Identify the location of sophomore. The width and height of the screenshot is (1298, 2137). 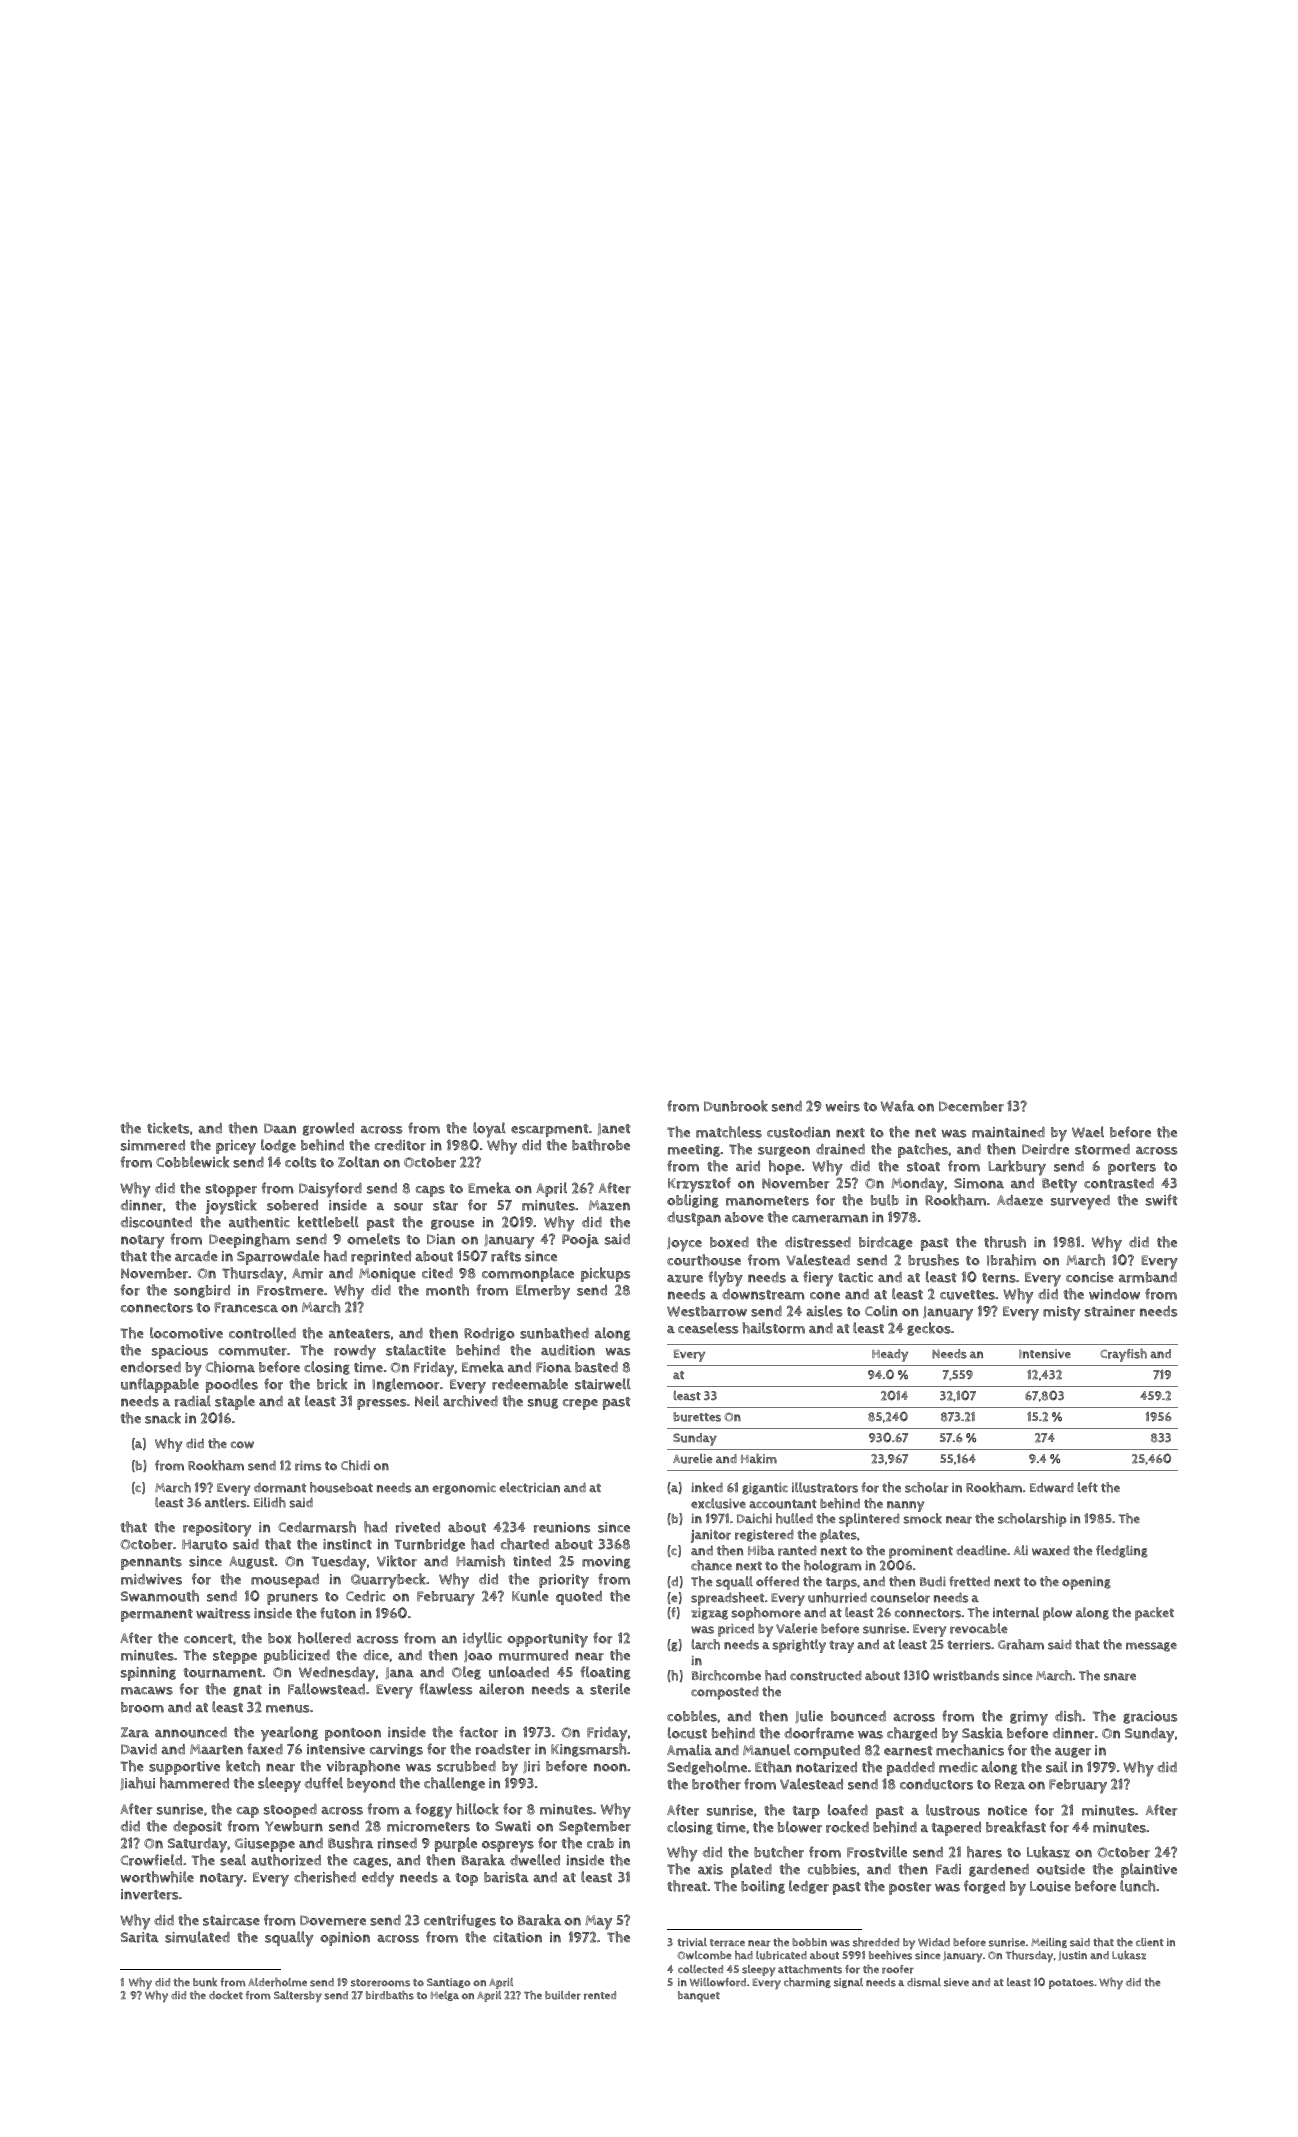
(766, 1614).
